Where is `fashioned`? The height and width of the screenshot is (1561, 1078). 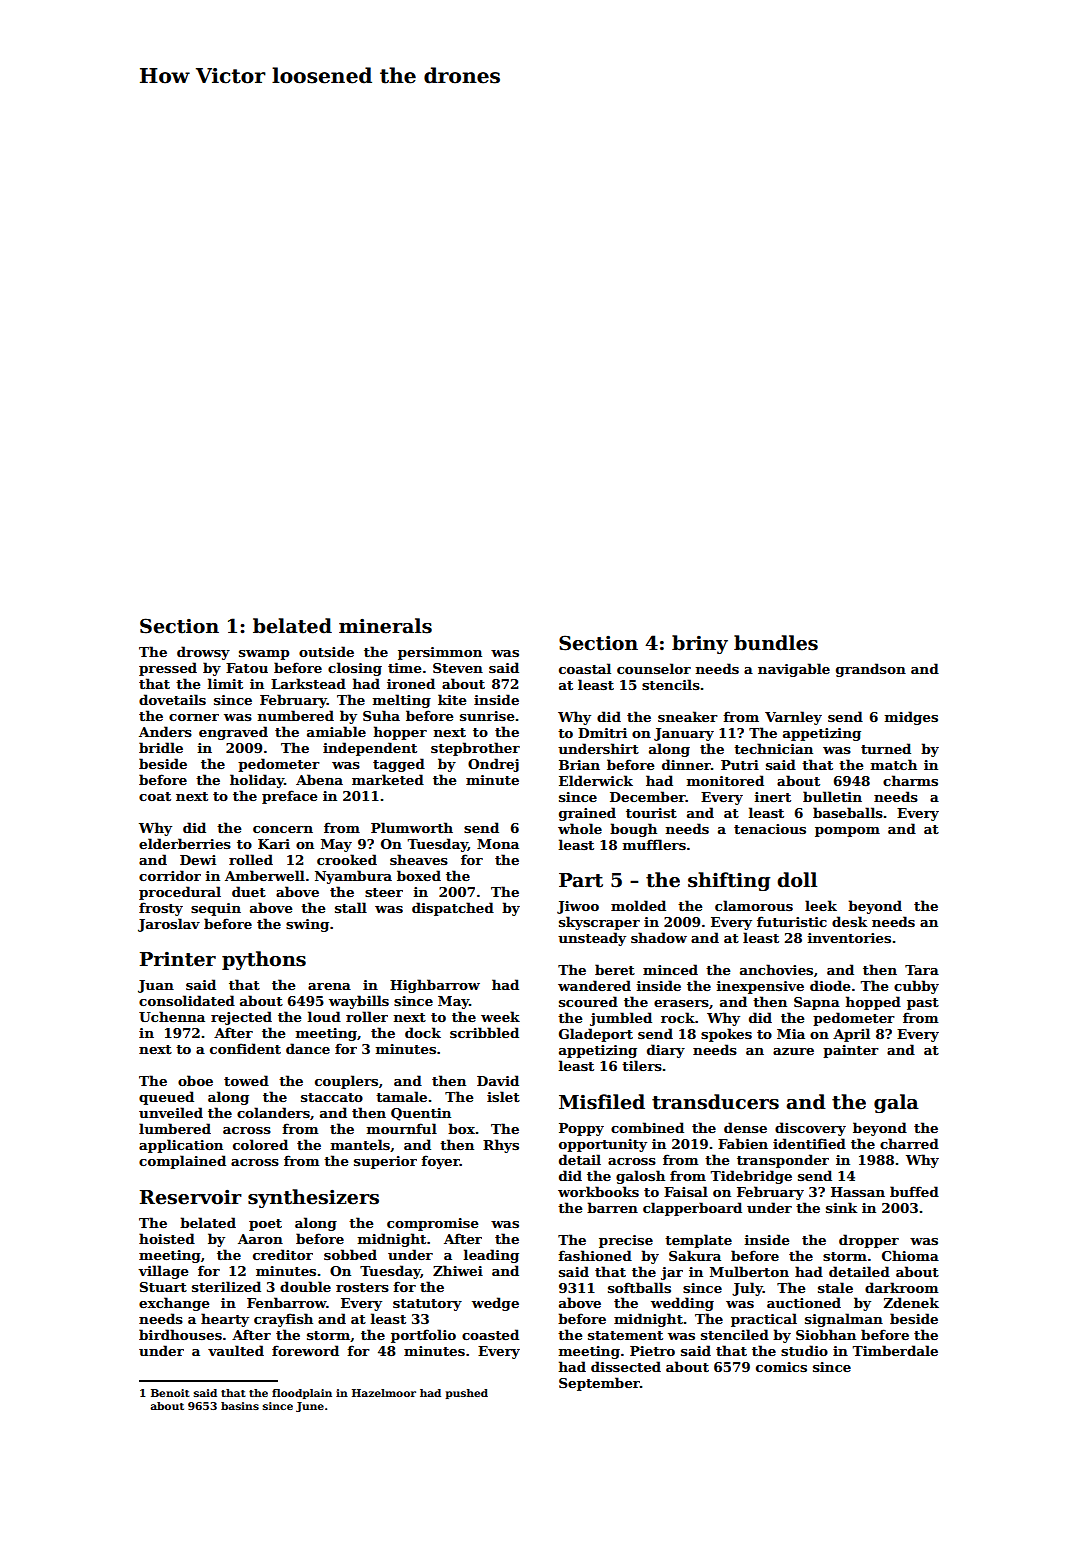 fashioned is located at coordinates (595, 1255).
